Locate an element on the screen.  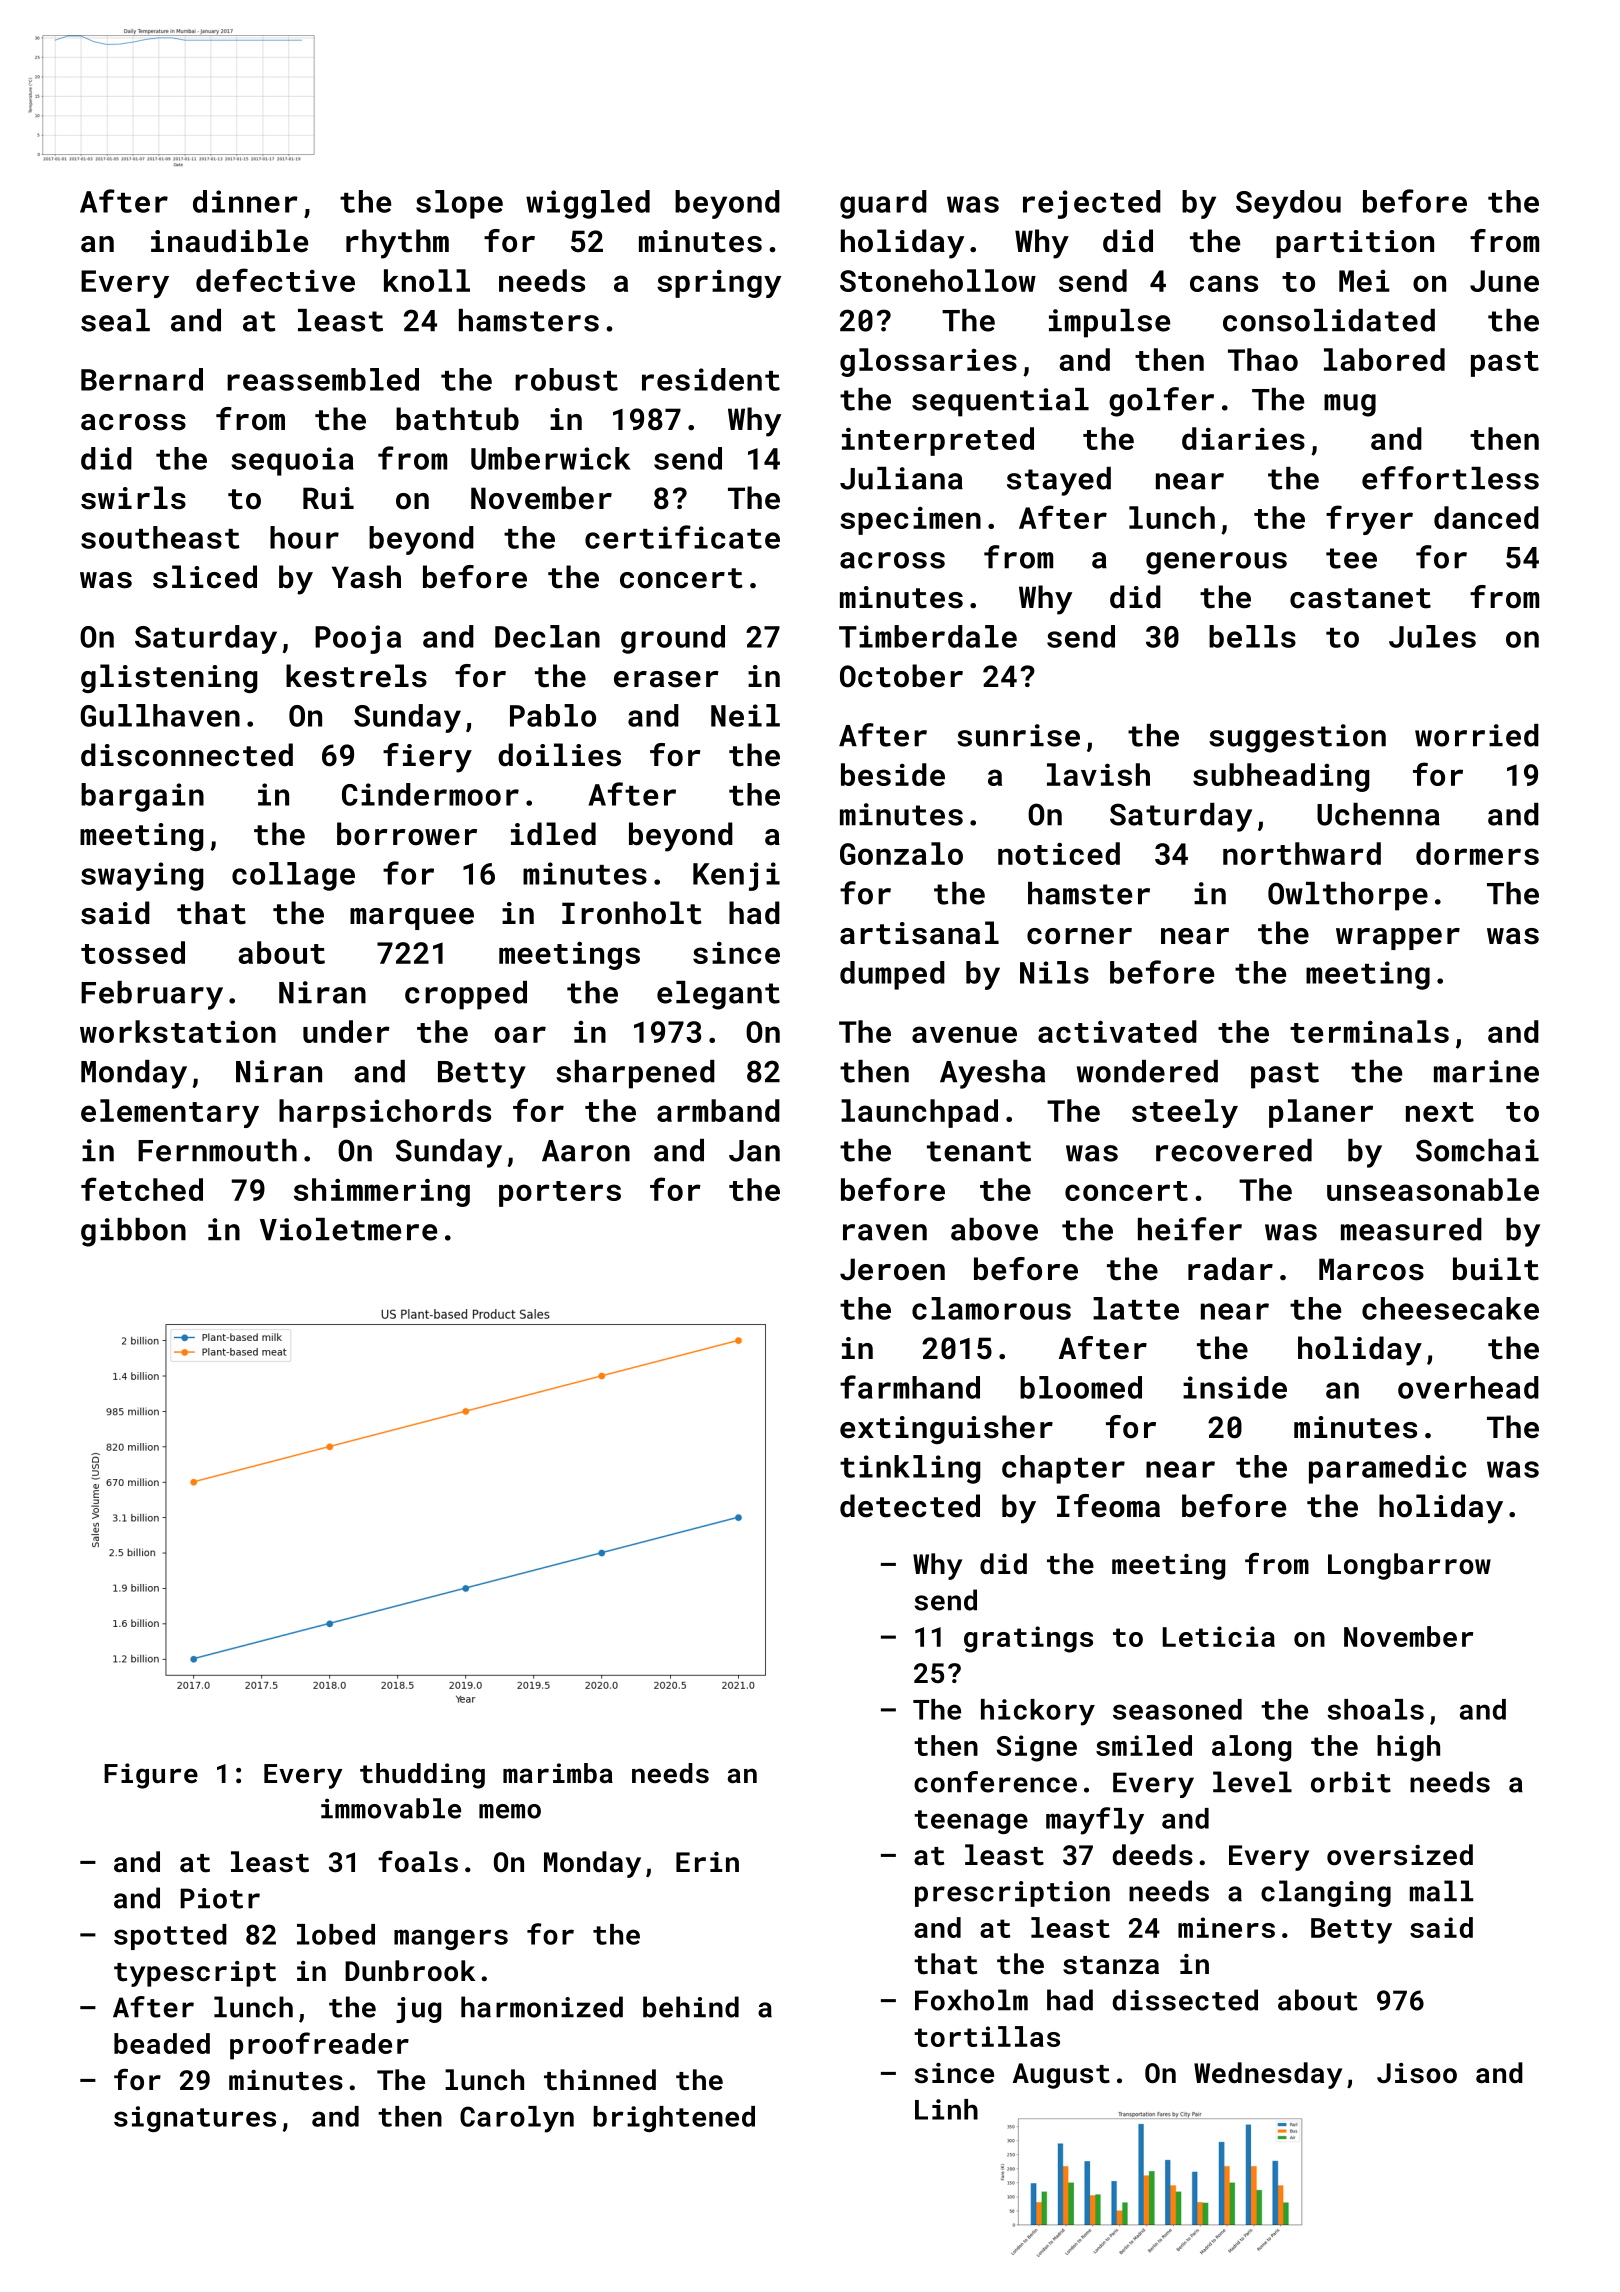
proofreader is located at coordinates (319, 2046).
